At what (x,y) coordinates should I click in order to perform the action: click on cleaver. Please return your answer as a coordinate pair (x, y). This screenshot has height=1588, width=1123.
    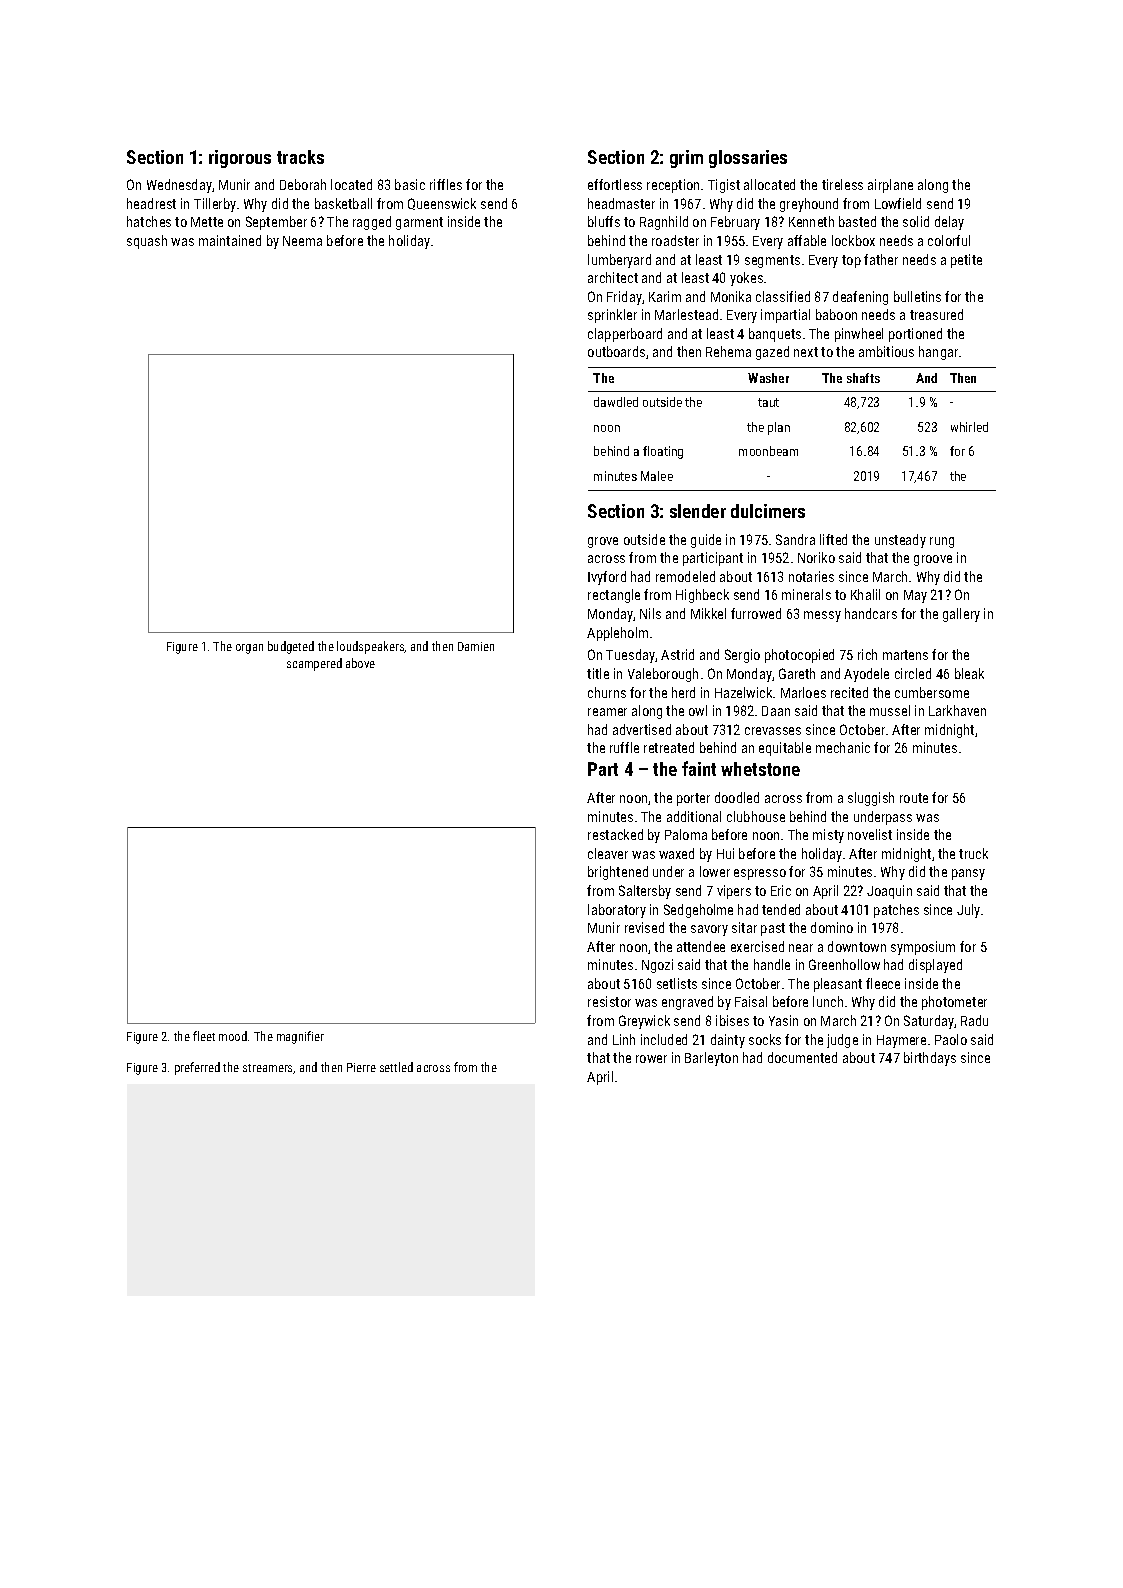
    Looking at the image, I should click on (608, 853).
